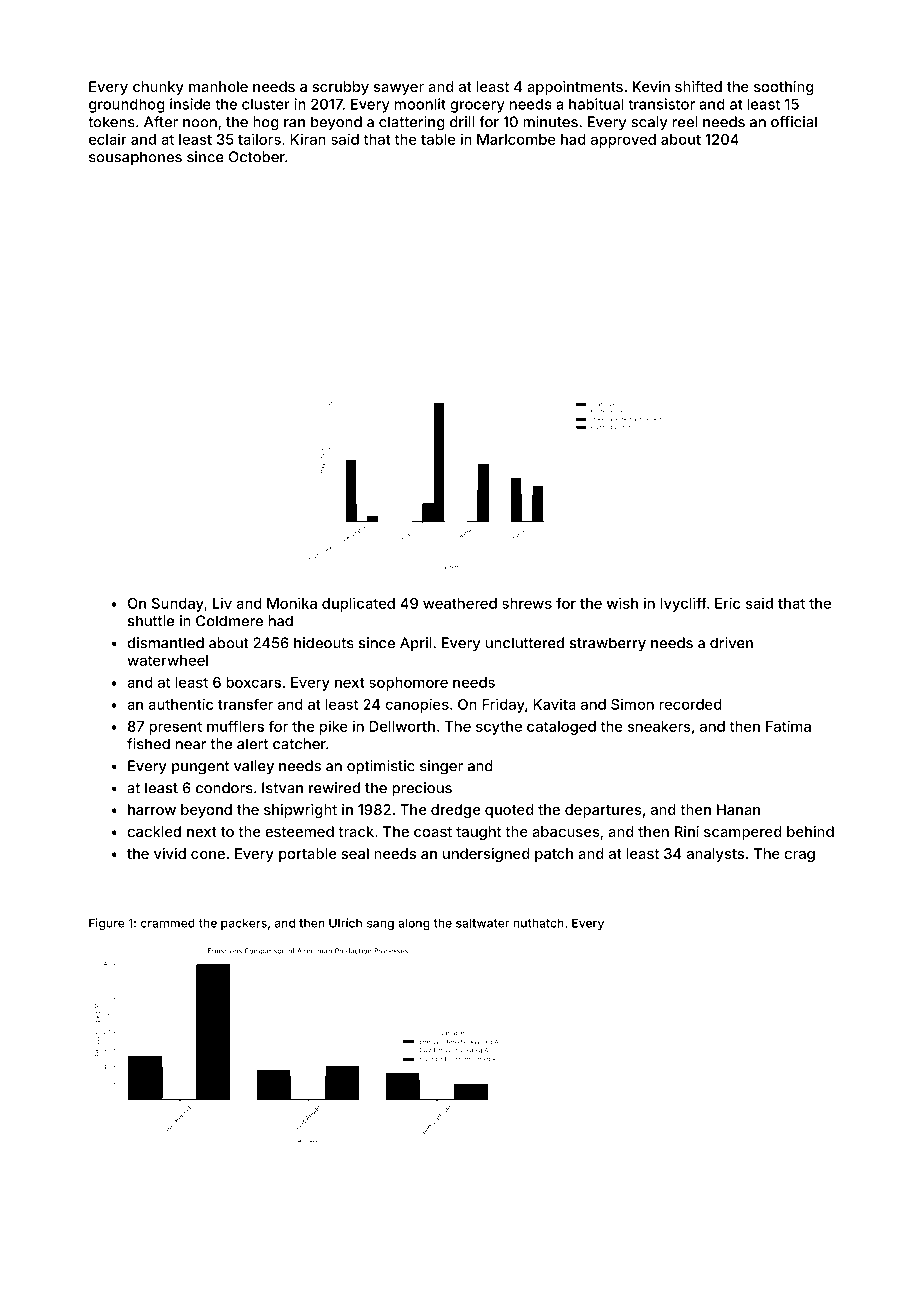 The width and height of the screenshot is (924, 1308). Describe the element at coordinates (482, 923) in the screenshot. I see `saltwater` at that location.
